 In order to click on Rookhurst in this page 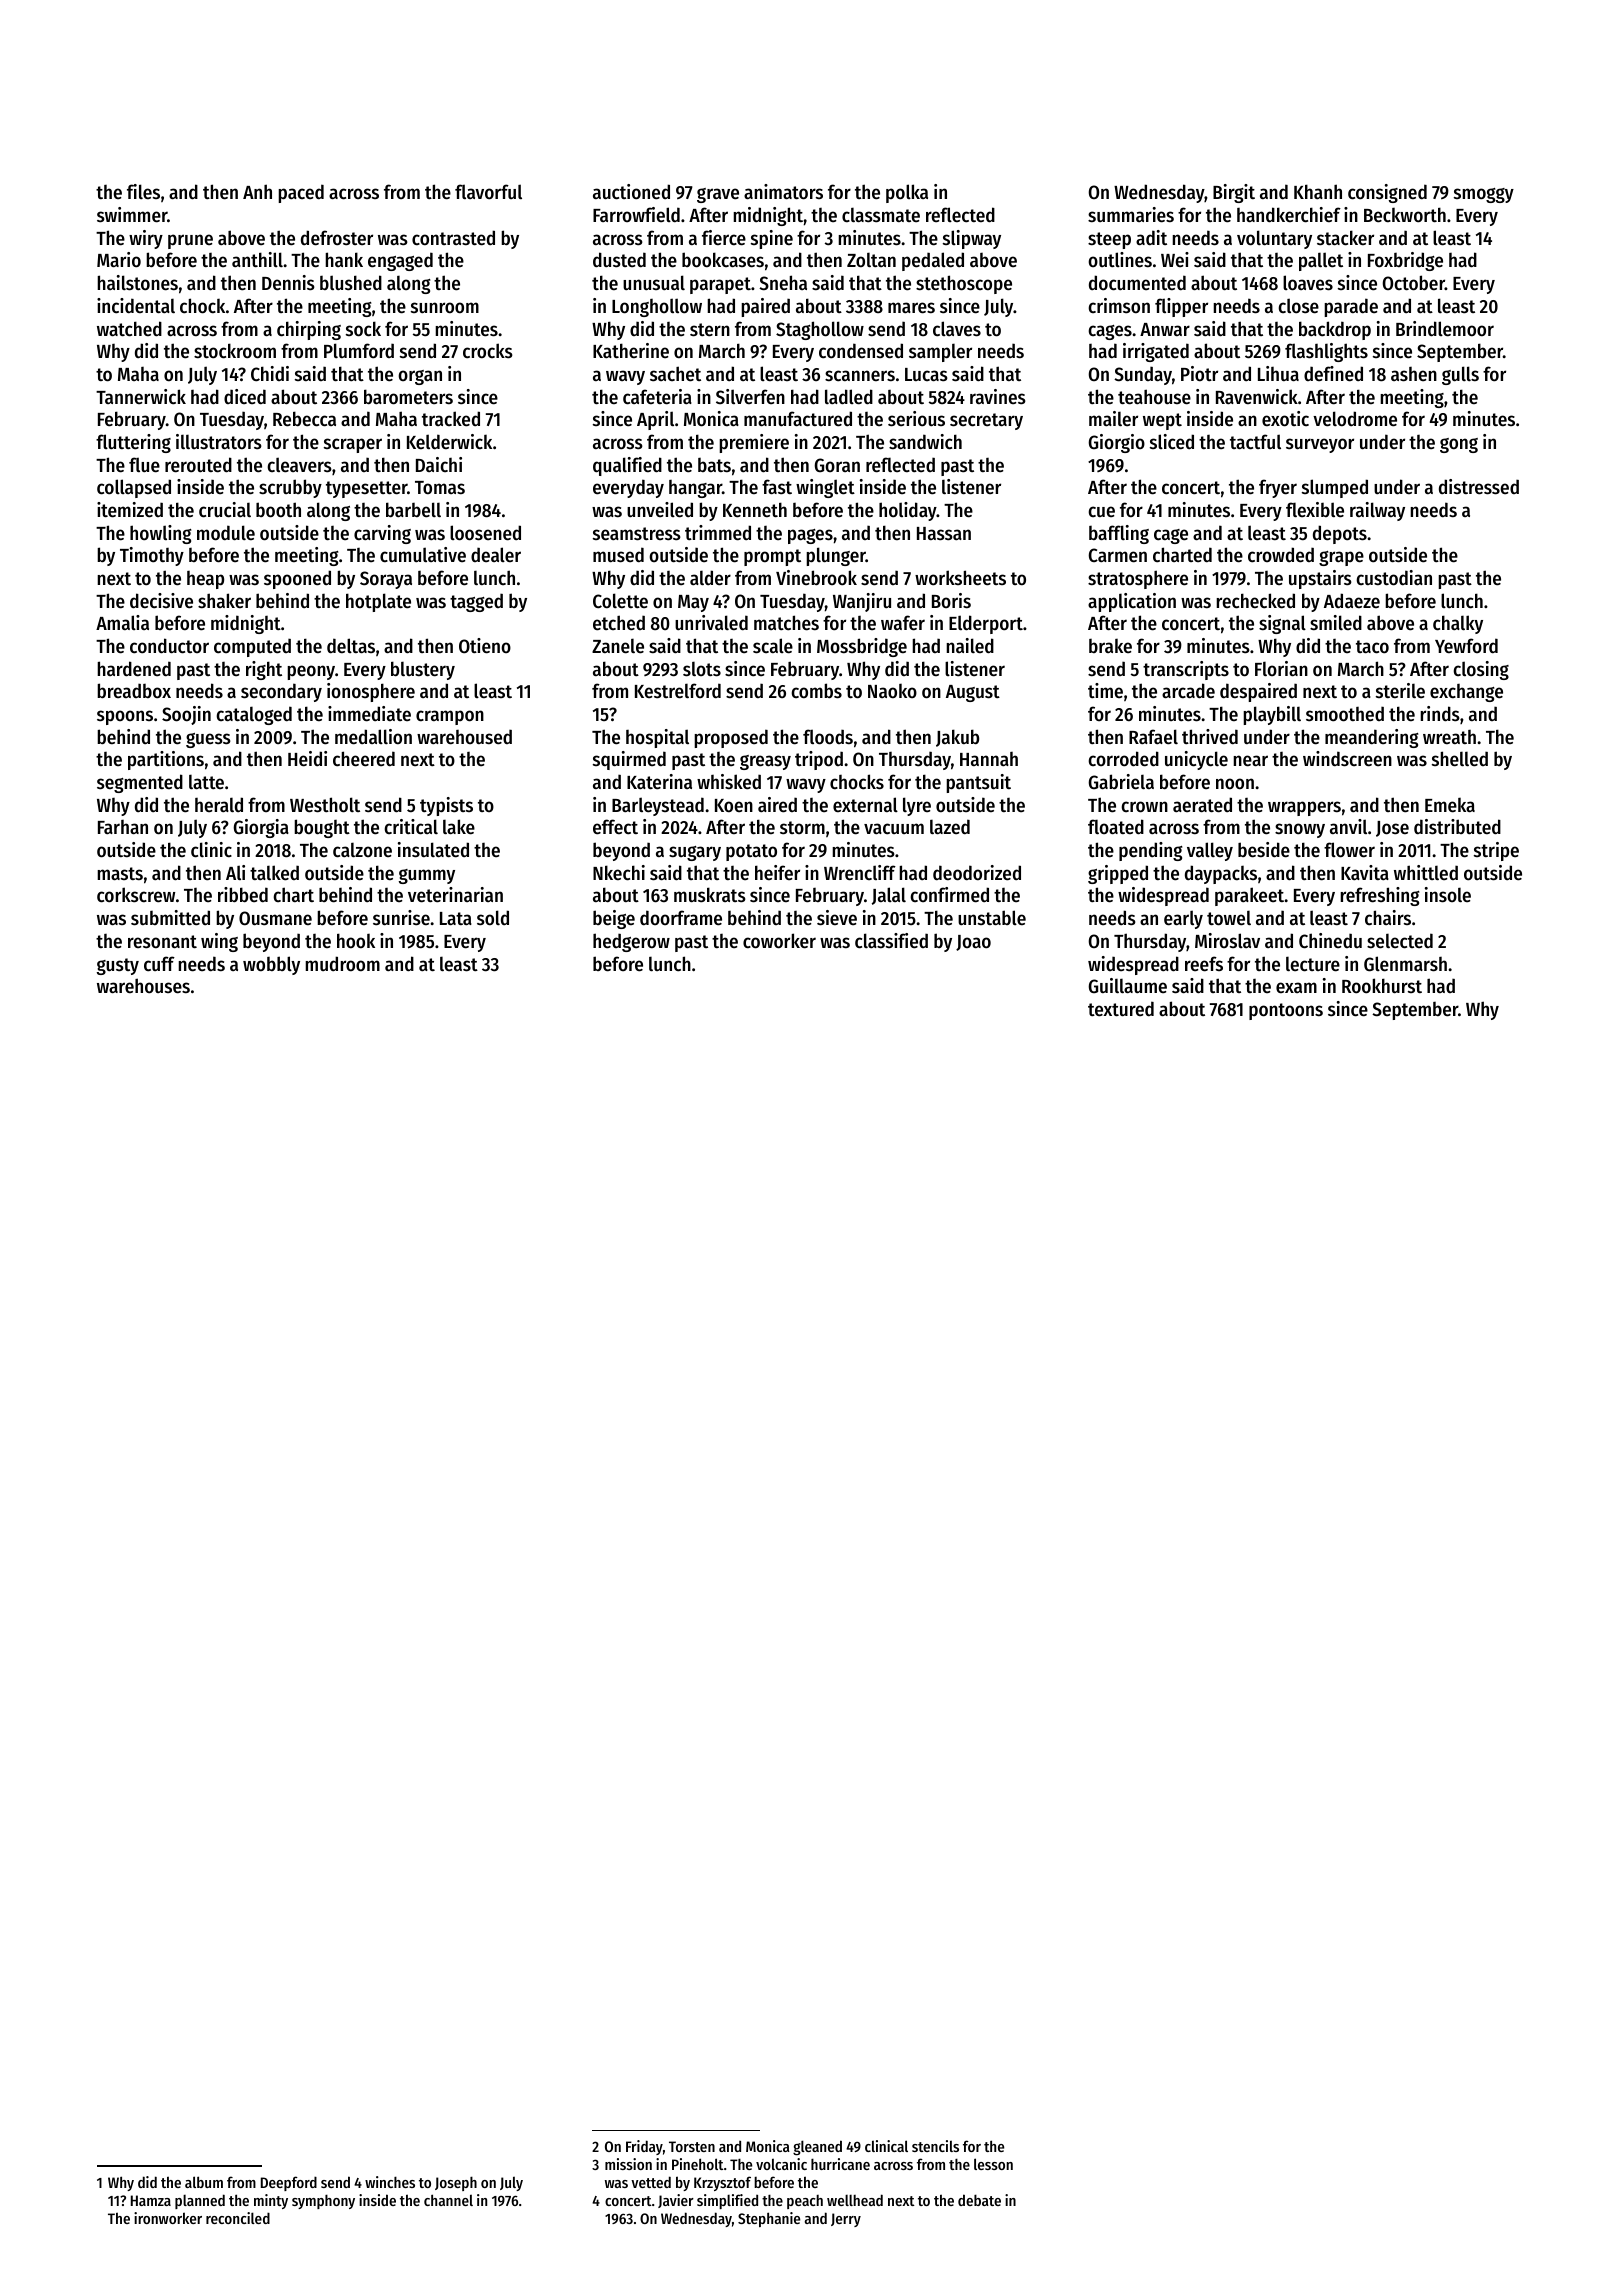, I will do `click(1382, 986)`.
